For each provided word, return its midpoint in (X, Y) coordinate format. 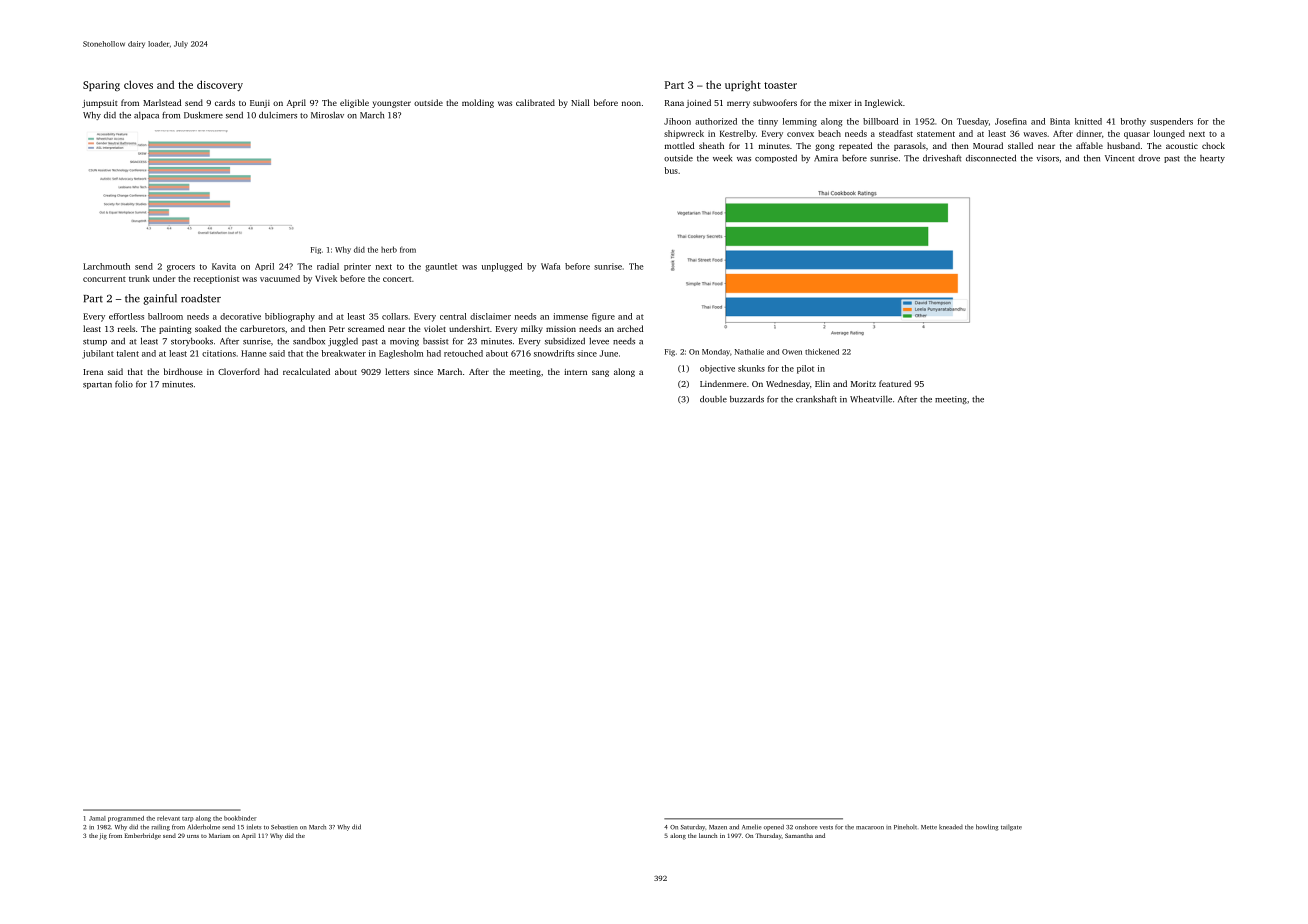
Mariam (220, 835)
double (713, 399)
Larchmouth (106, 266)
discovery (220, 85)
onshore (806, 827)
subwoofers (775, 102)
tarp (188, 819)
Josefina (1011, 121)
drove (1149, 158)
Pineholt (905, 827)
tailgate (1011, 827)
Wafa (551, 266)
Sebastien (284, 827)
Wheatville (871, 399)
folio (124, 384)
